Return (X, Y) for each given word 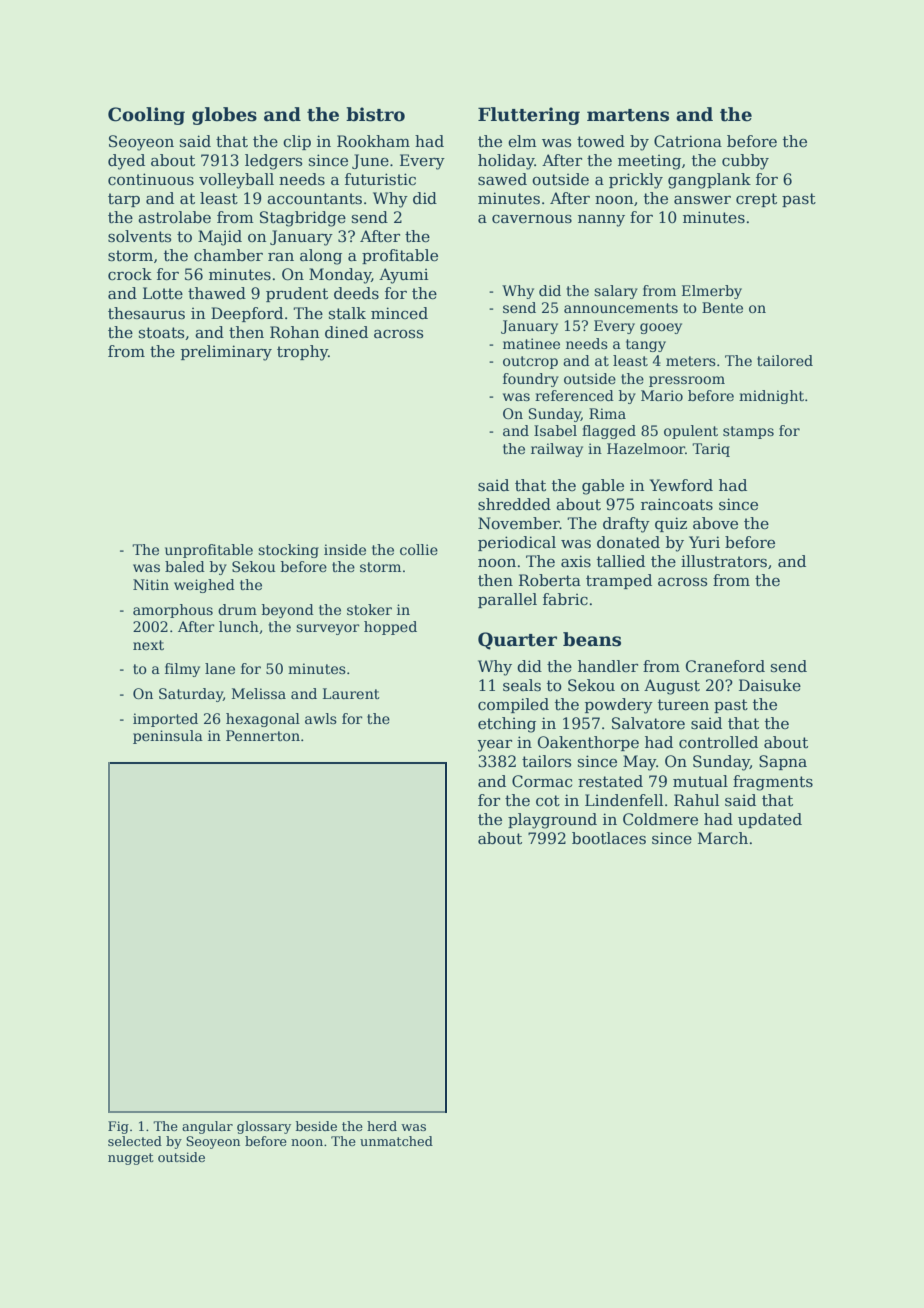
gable (603, 487)
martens (628, 115)
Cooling (146, 116)
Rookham (373, 141)
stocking (288, 551)
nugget (131, 1159)
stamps (748, 432)
